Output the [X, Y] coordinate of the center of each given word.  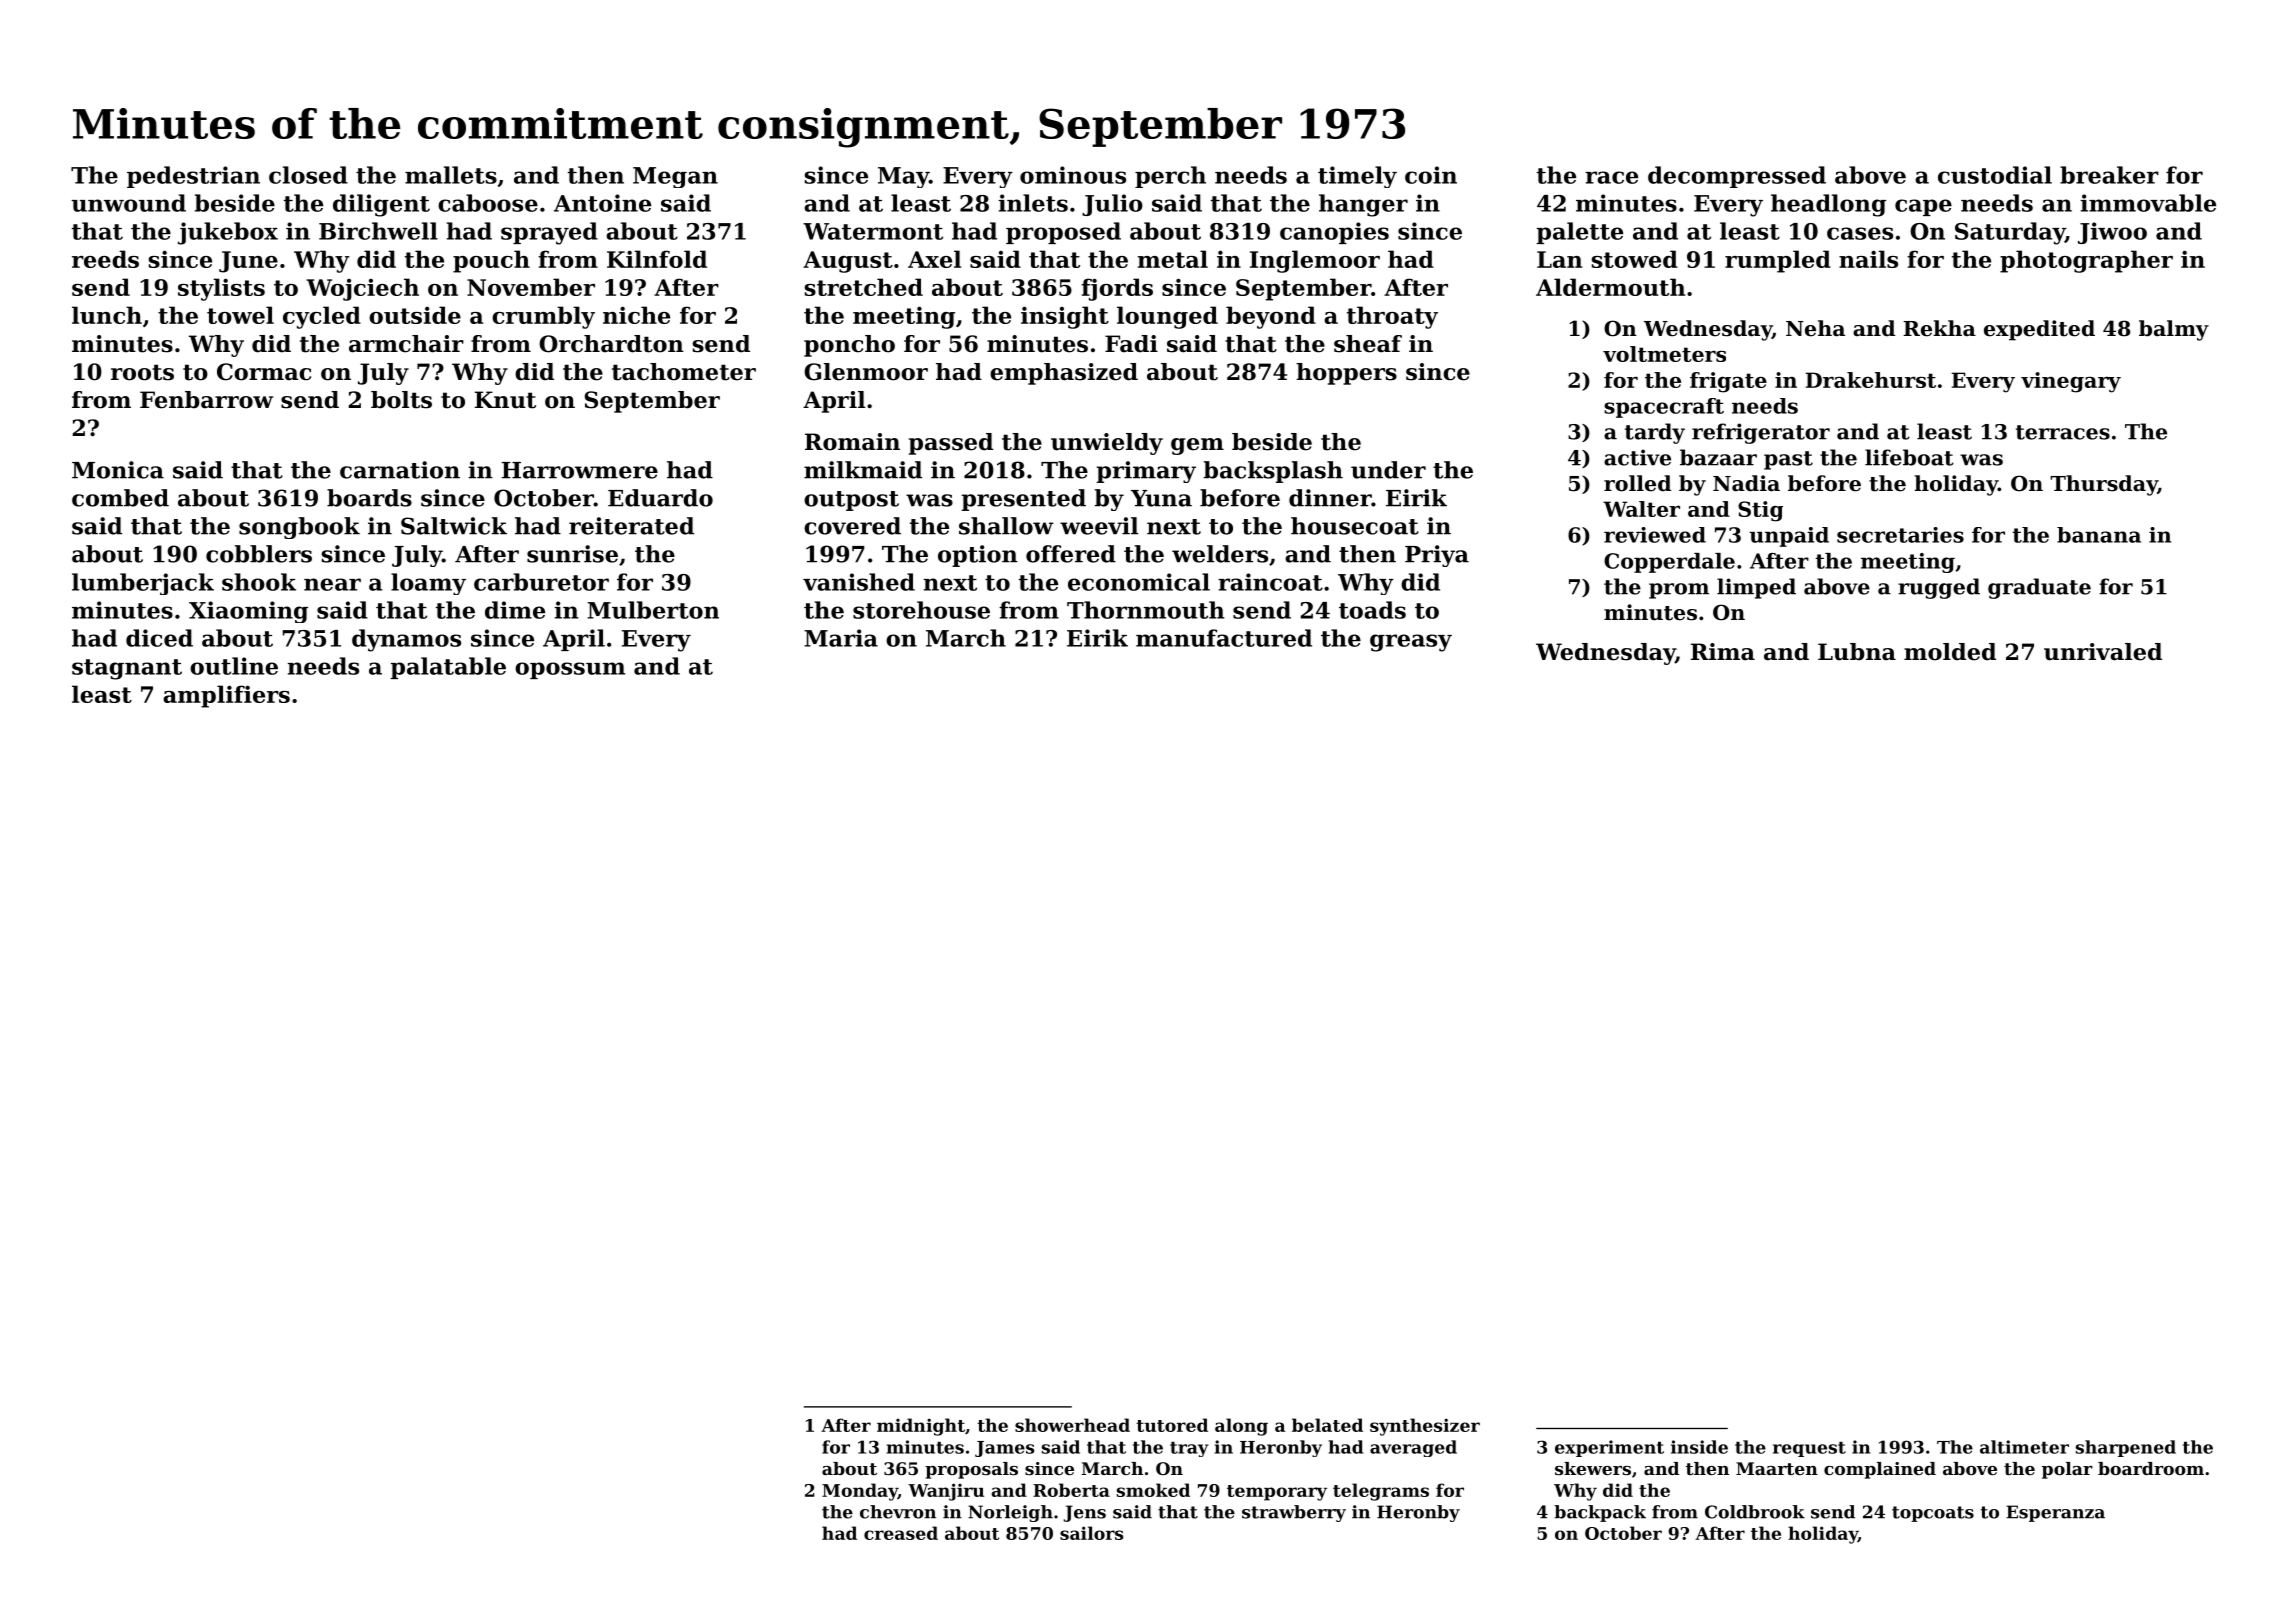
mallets [451, 175]
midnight [921, 1427]
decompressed [1737, 177]
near [332, 584]
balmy [2174, 330]
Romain [852, 442]
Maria [841, 638]
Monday [860, 1492]
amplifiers [226, 696]
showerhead [1072, 1425]
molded [1950, 652]
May [903, 177]
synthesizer [1425, 1427]
